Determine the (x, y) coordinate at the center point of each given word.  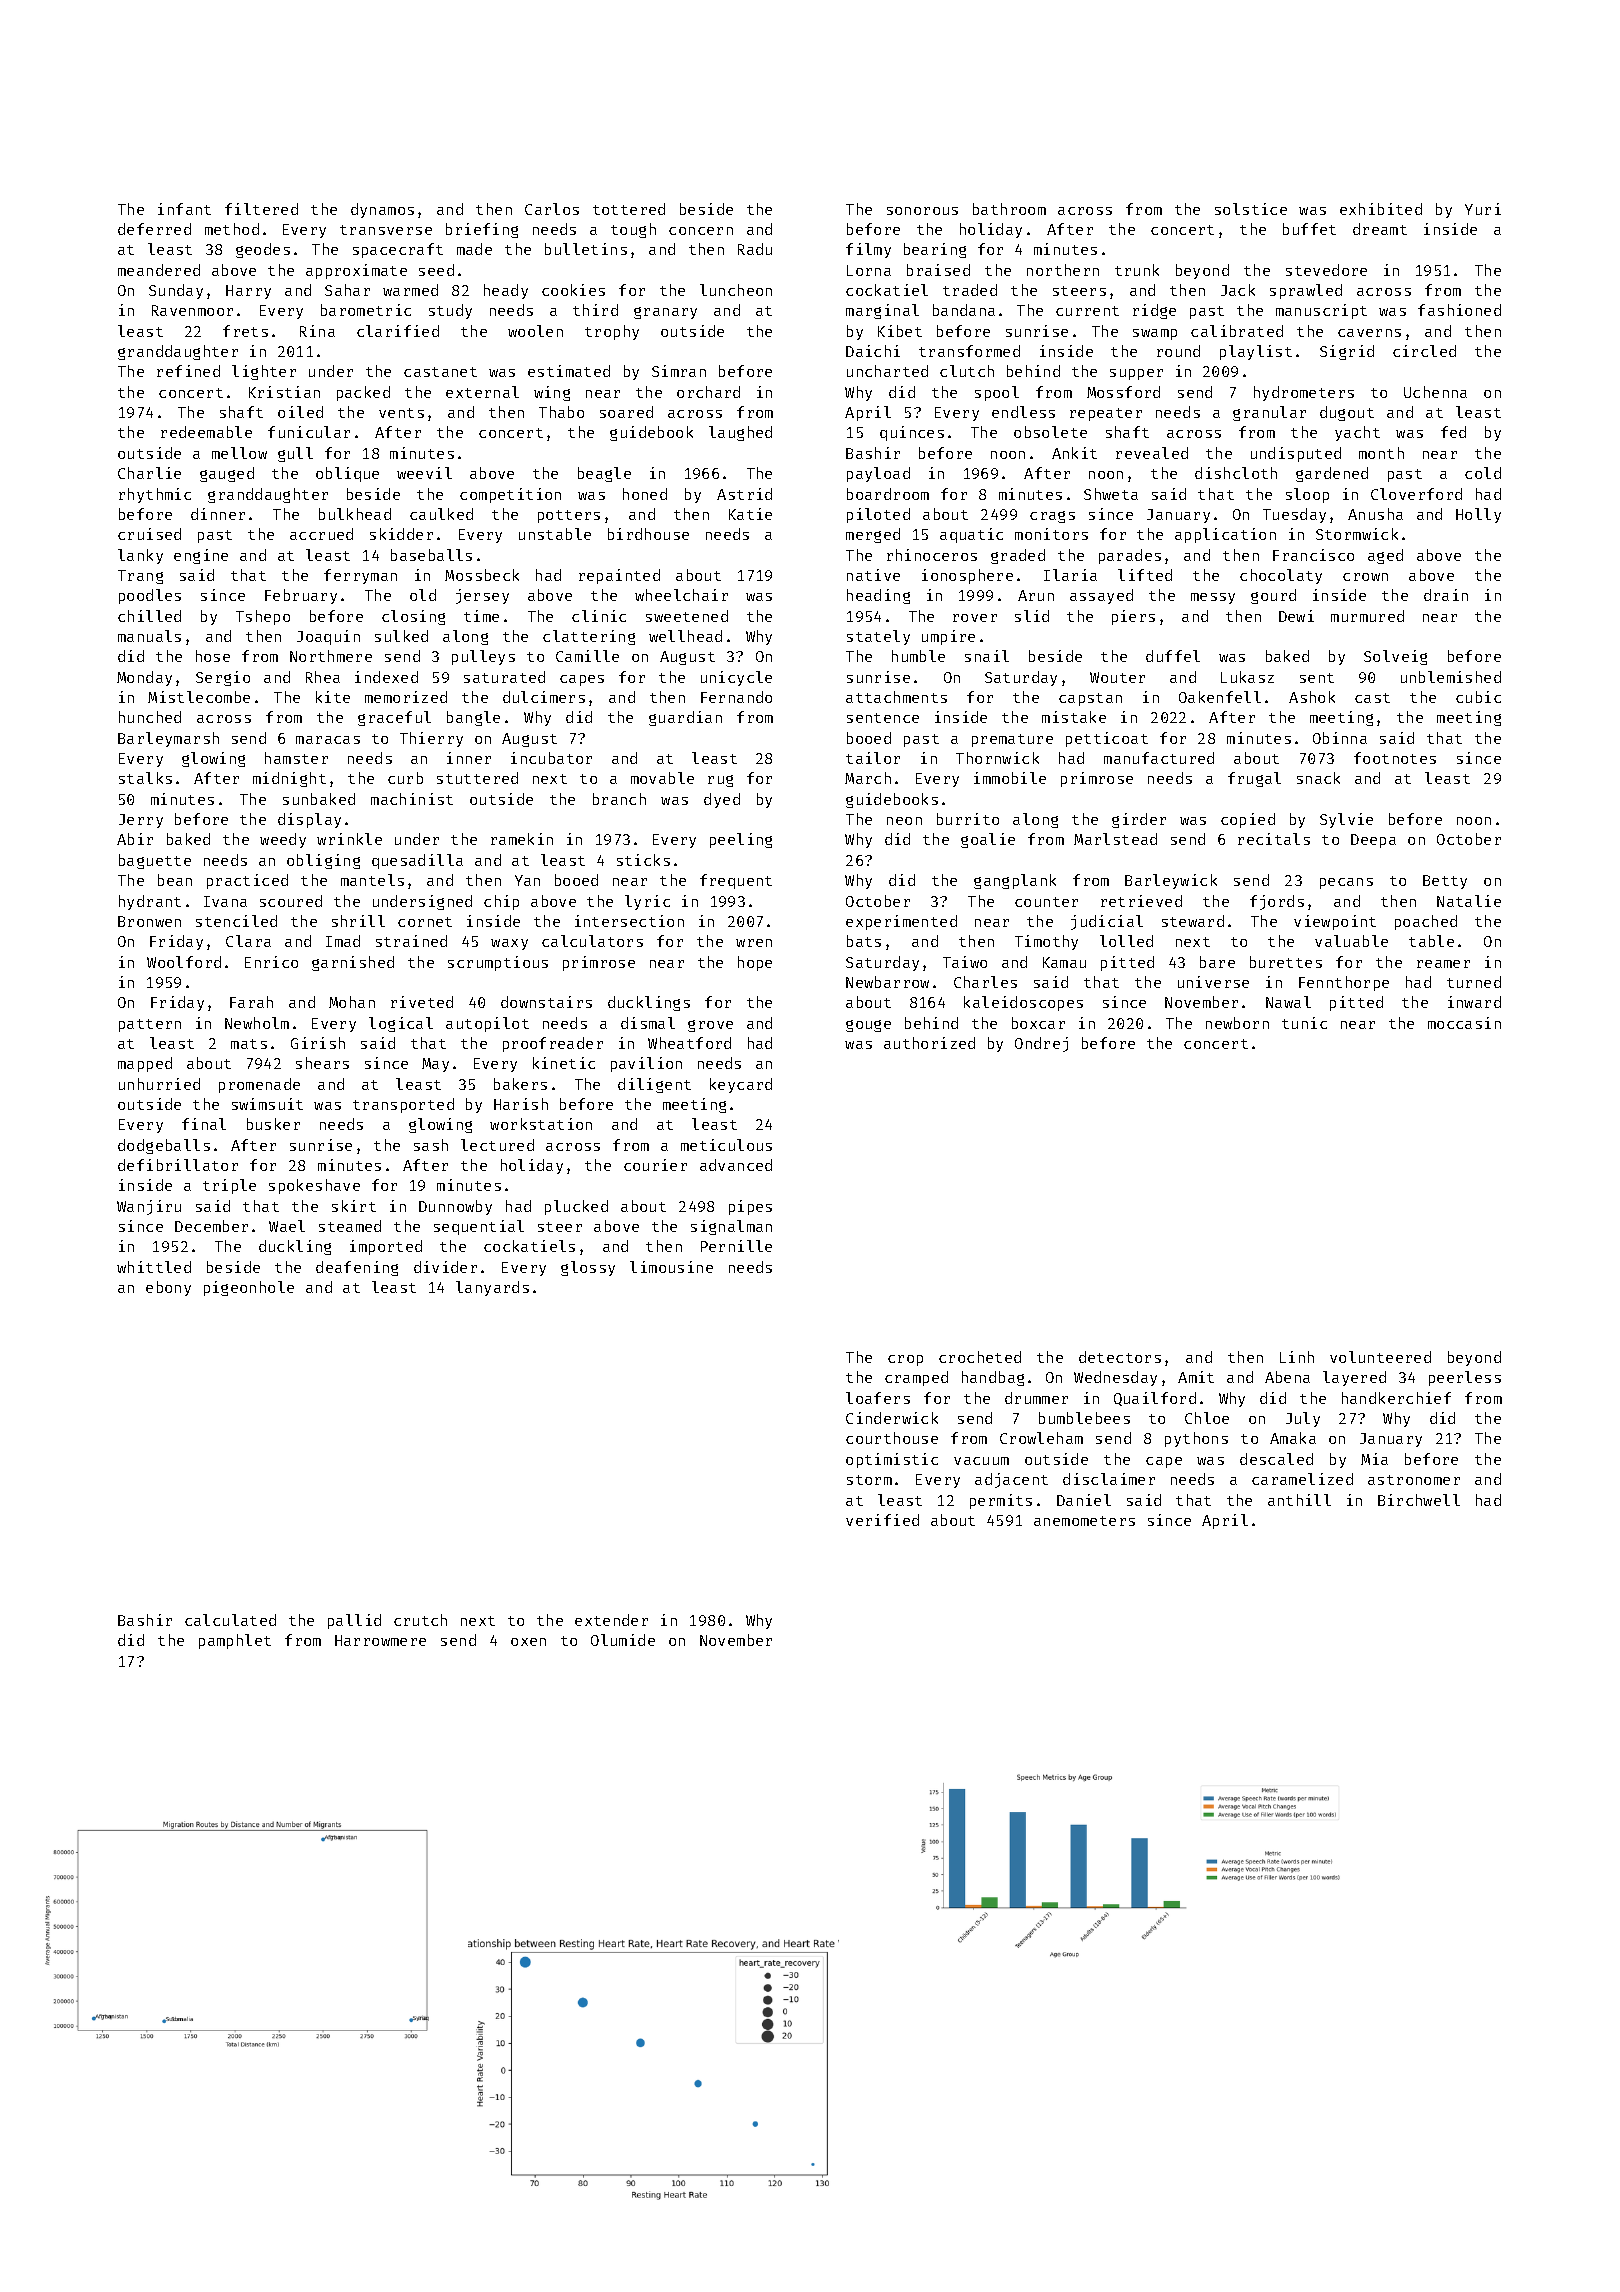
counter (1046, 902)
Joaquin (328, 637)
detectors (1120, 1357)
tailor (873, 758)
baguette (155, 861)
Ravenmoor (192, 310)
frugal (1254, 779)
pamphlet (235, 1641)
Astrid (744, 494)
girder (1139, 820)
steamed (350, 1226)
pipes (750, 1207)
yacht (1357, 433)
